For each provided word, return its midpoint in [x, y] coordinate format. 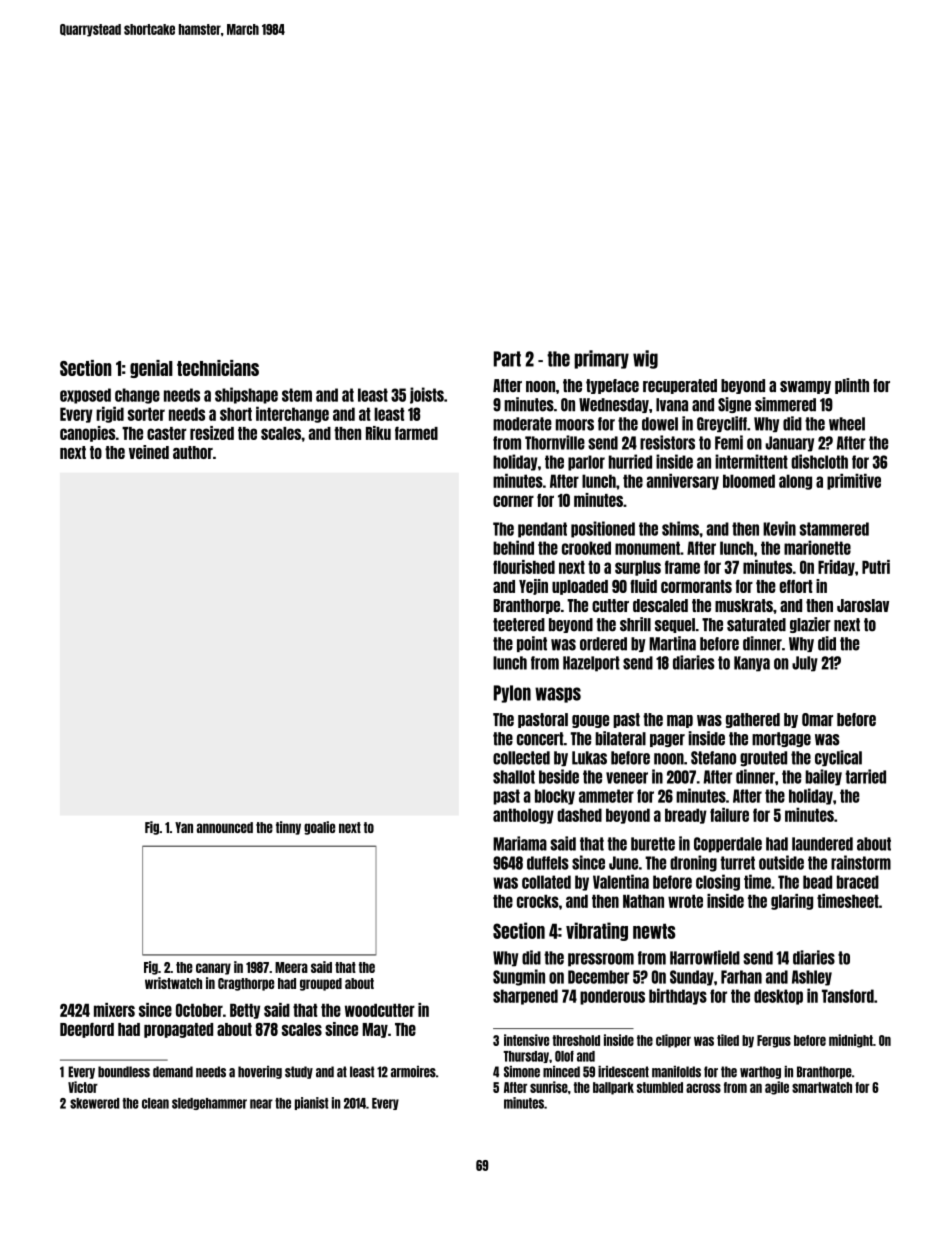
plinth [852, 386]
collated [546, 882]
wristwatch [173, 983]
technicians [218, 368]
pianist [311, 1103]
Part [507, 359]
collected [521, 758]
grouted [763, 759]
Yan [184, 827]
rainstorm [861, 862]
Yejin [533, 587]
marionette [817, 547]
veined [149, 452]
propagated [178, 1030]
